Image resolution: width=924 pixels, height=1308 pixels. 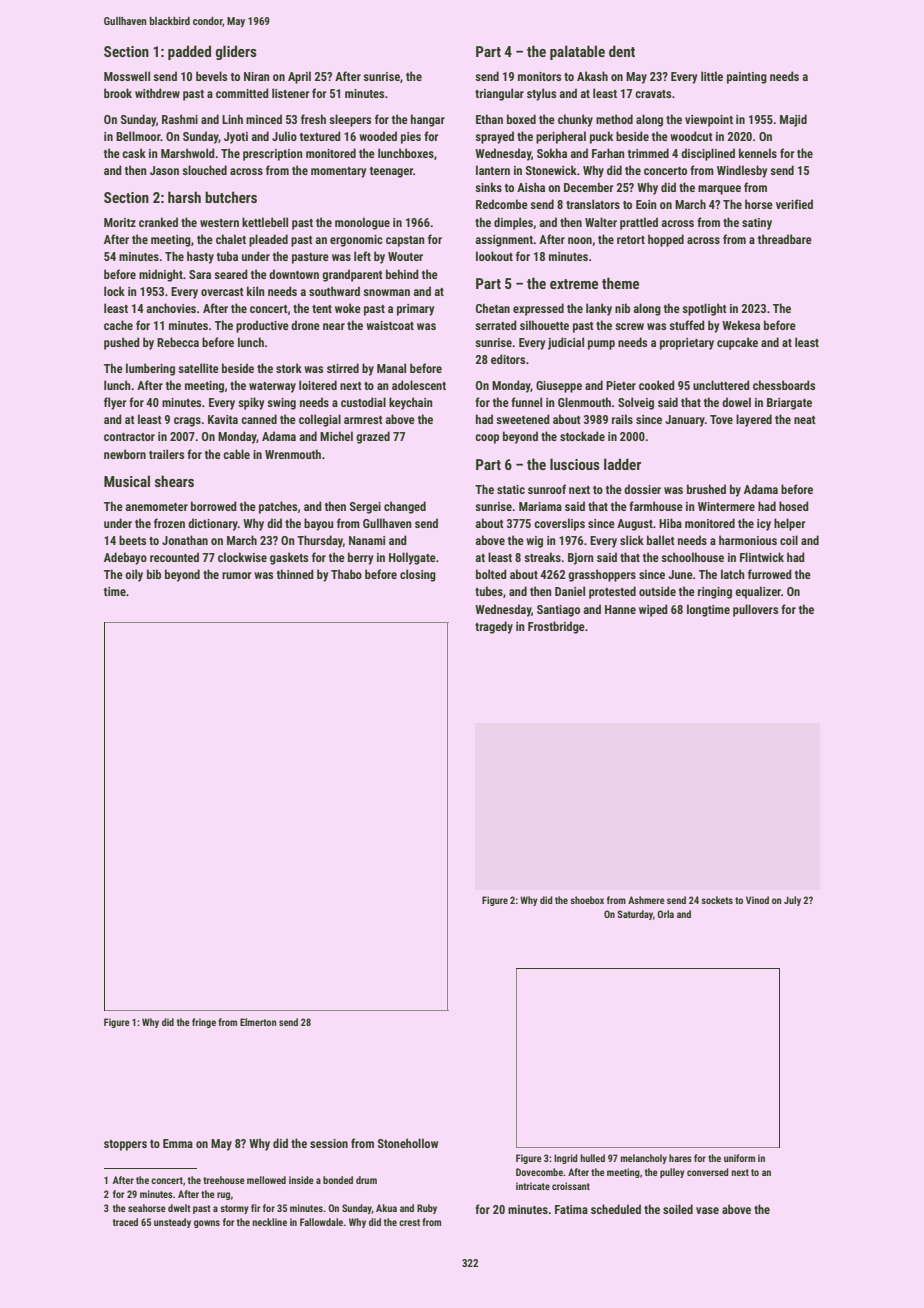 What do you see at coordinates (493, 170) in the screenshot?
I see `lantern` at bounding box center [493, 170].
